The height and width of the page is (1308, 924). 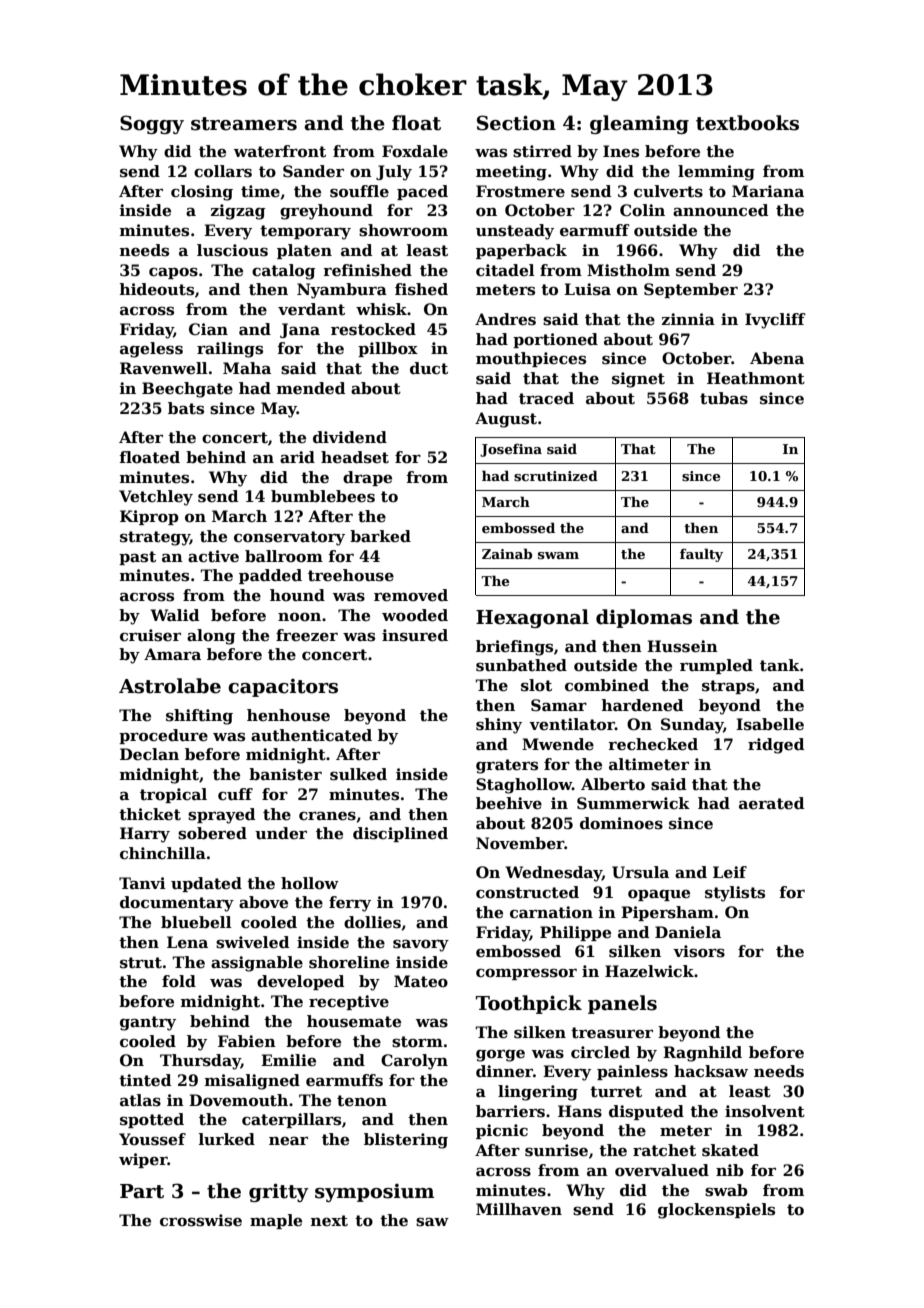 I want to click on picnic, so click(x=502, y=1131).
